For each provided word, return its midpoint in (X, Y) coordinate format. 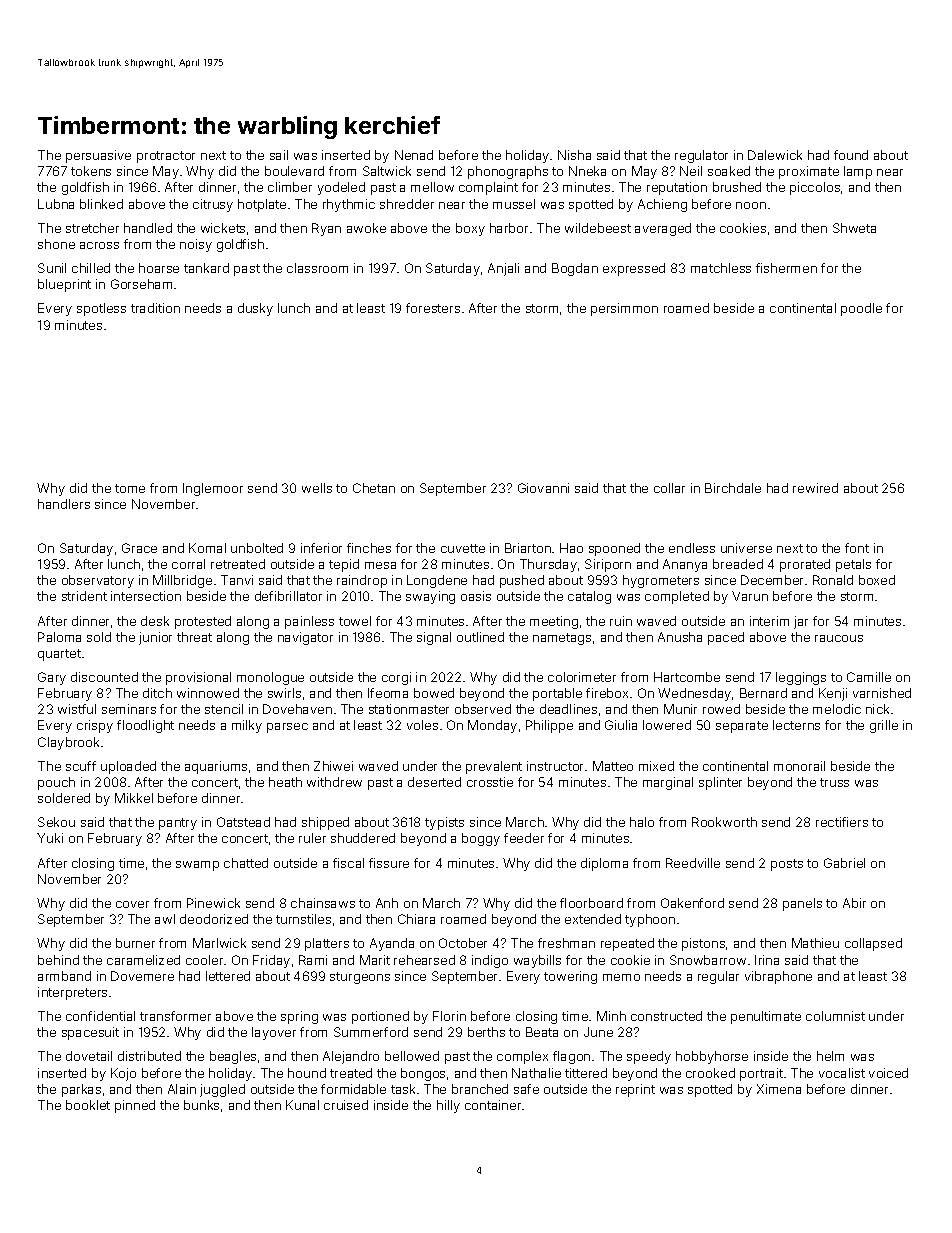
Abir (854, 903)
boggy (481, 839)
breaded (738, 564)
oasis (476, 596)
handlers (64, 504)
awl (165, 919)
